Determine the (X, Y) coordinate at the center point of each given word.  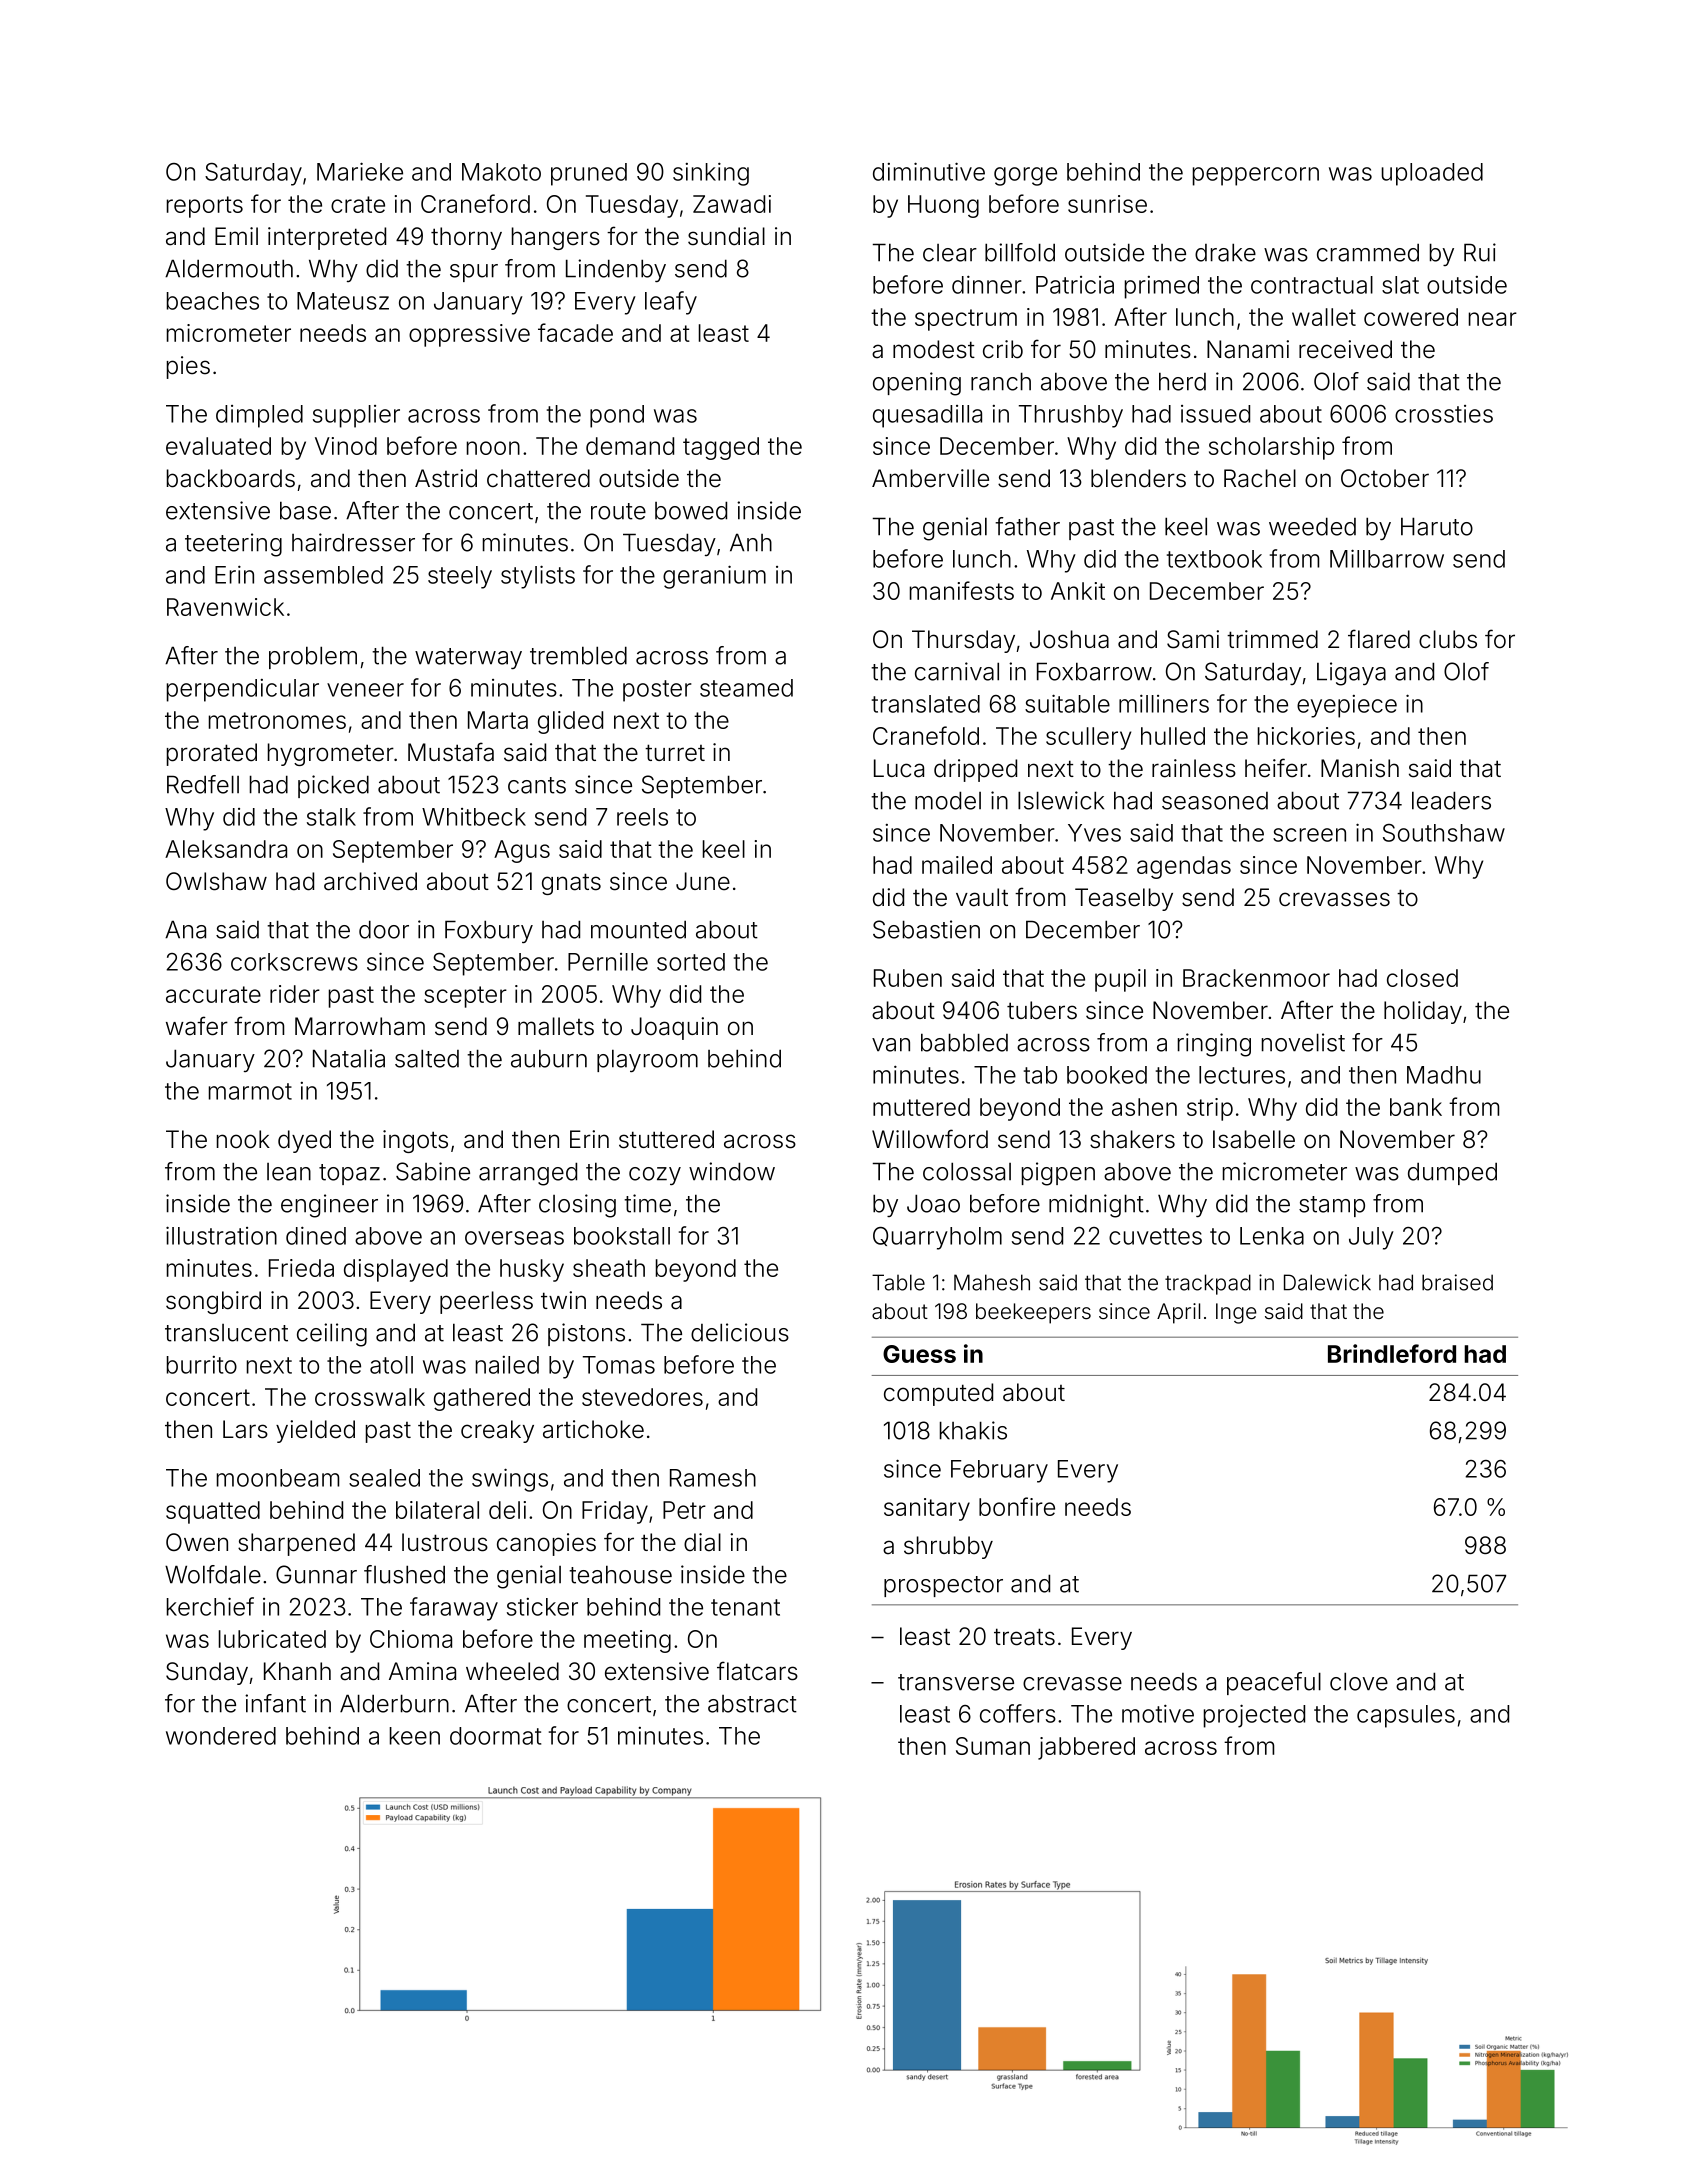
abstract (752, 1704)
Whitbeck (474, 817)
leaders (1451, 800)
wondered (221, 1736)
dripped (975, 770)
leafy (671, 303)
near (1493, 319)
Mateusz (343, 301)
